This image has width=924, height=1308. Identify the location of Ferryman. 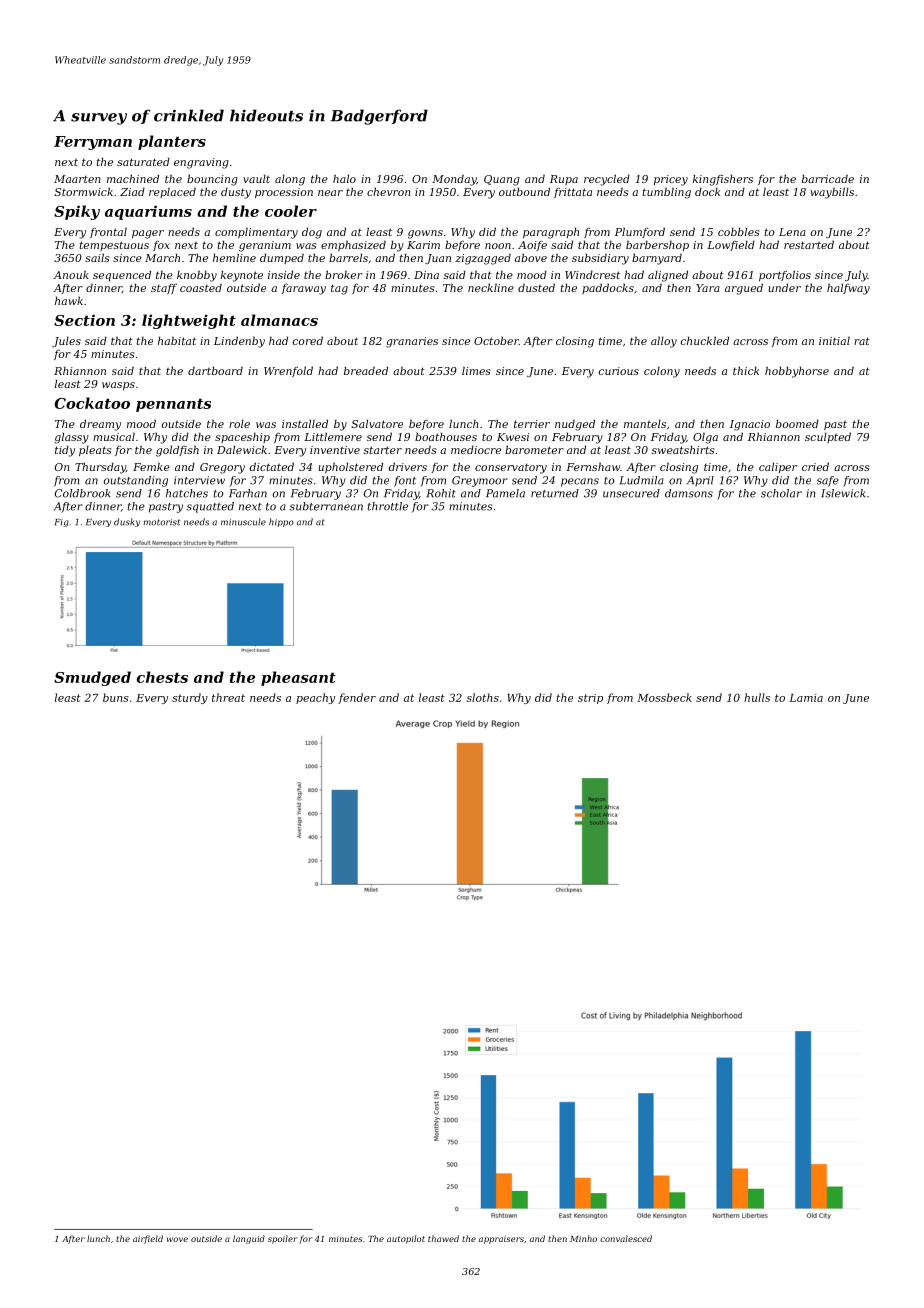
(93, 143).
